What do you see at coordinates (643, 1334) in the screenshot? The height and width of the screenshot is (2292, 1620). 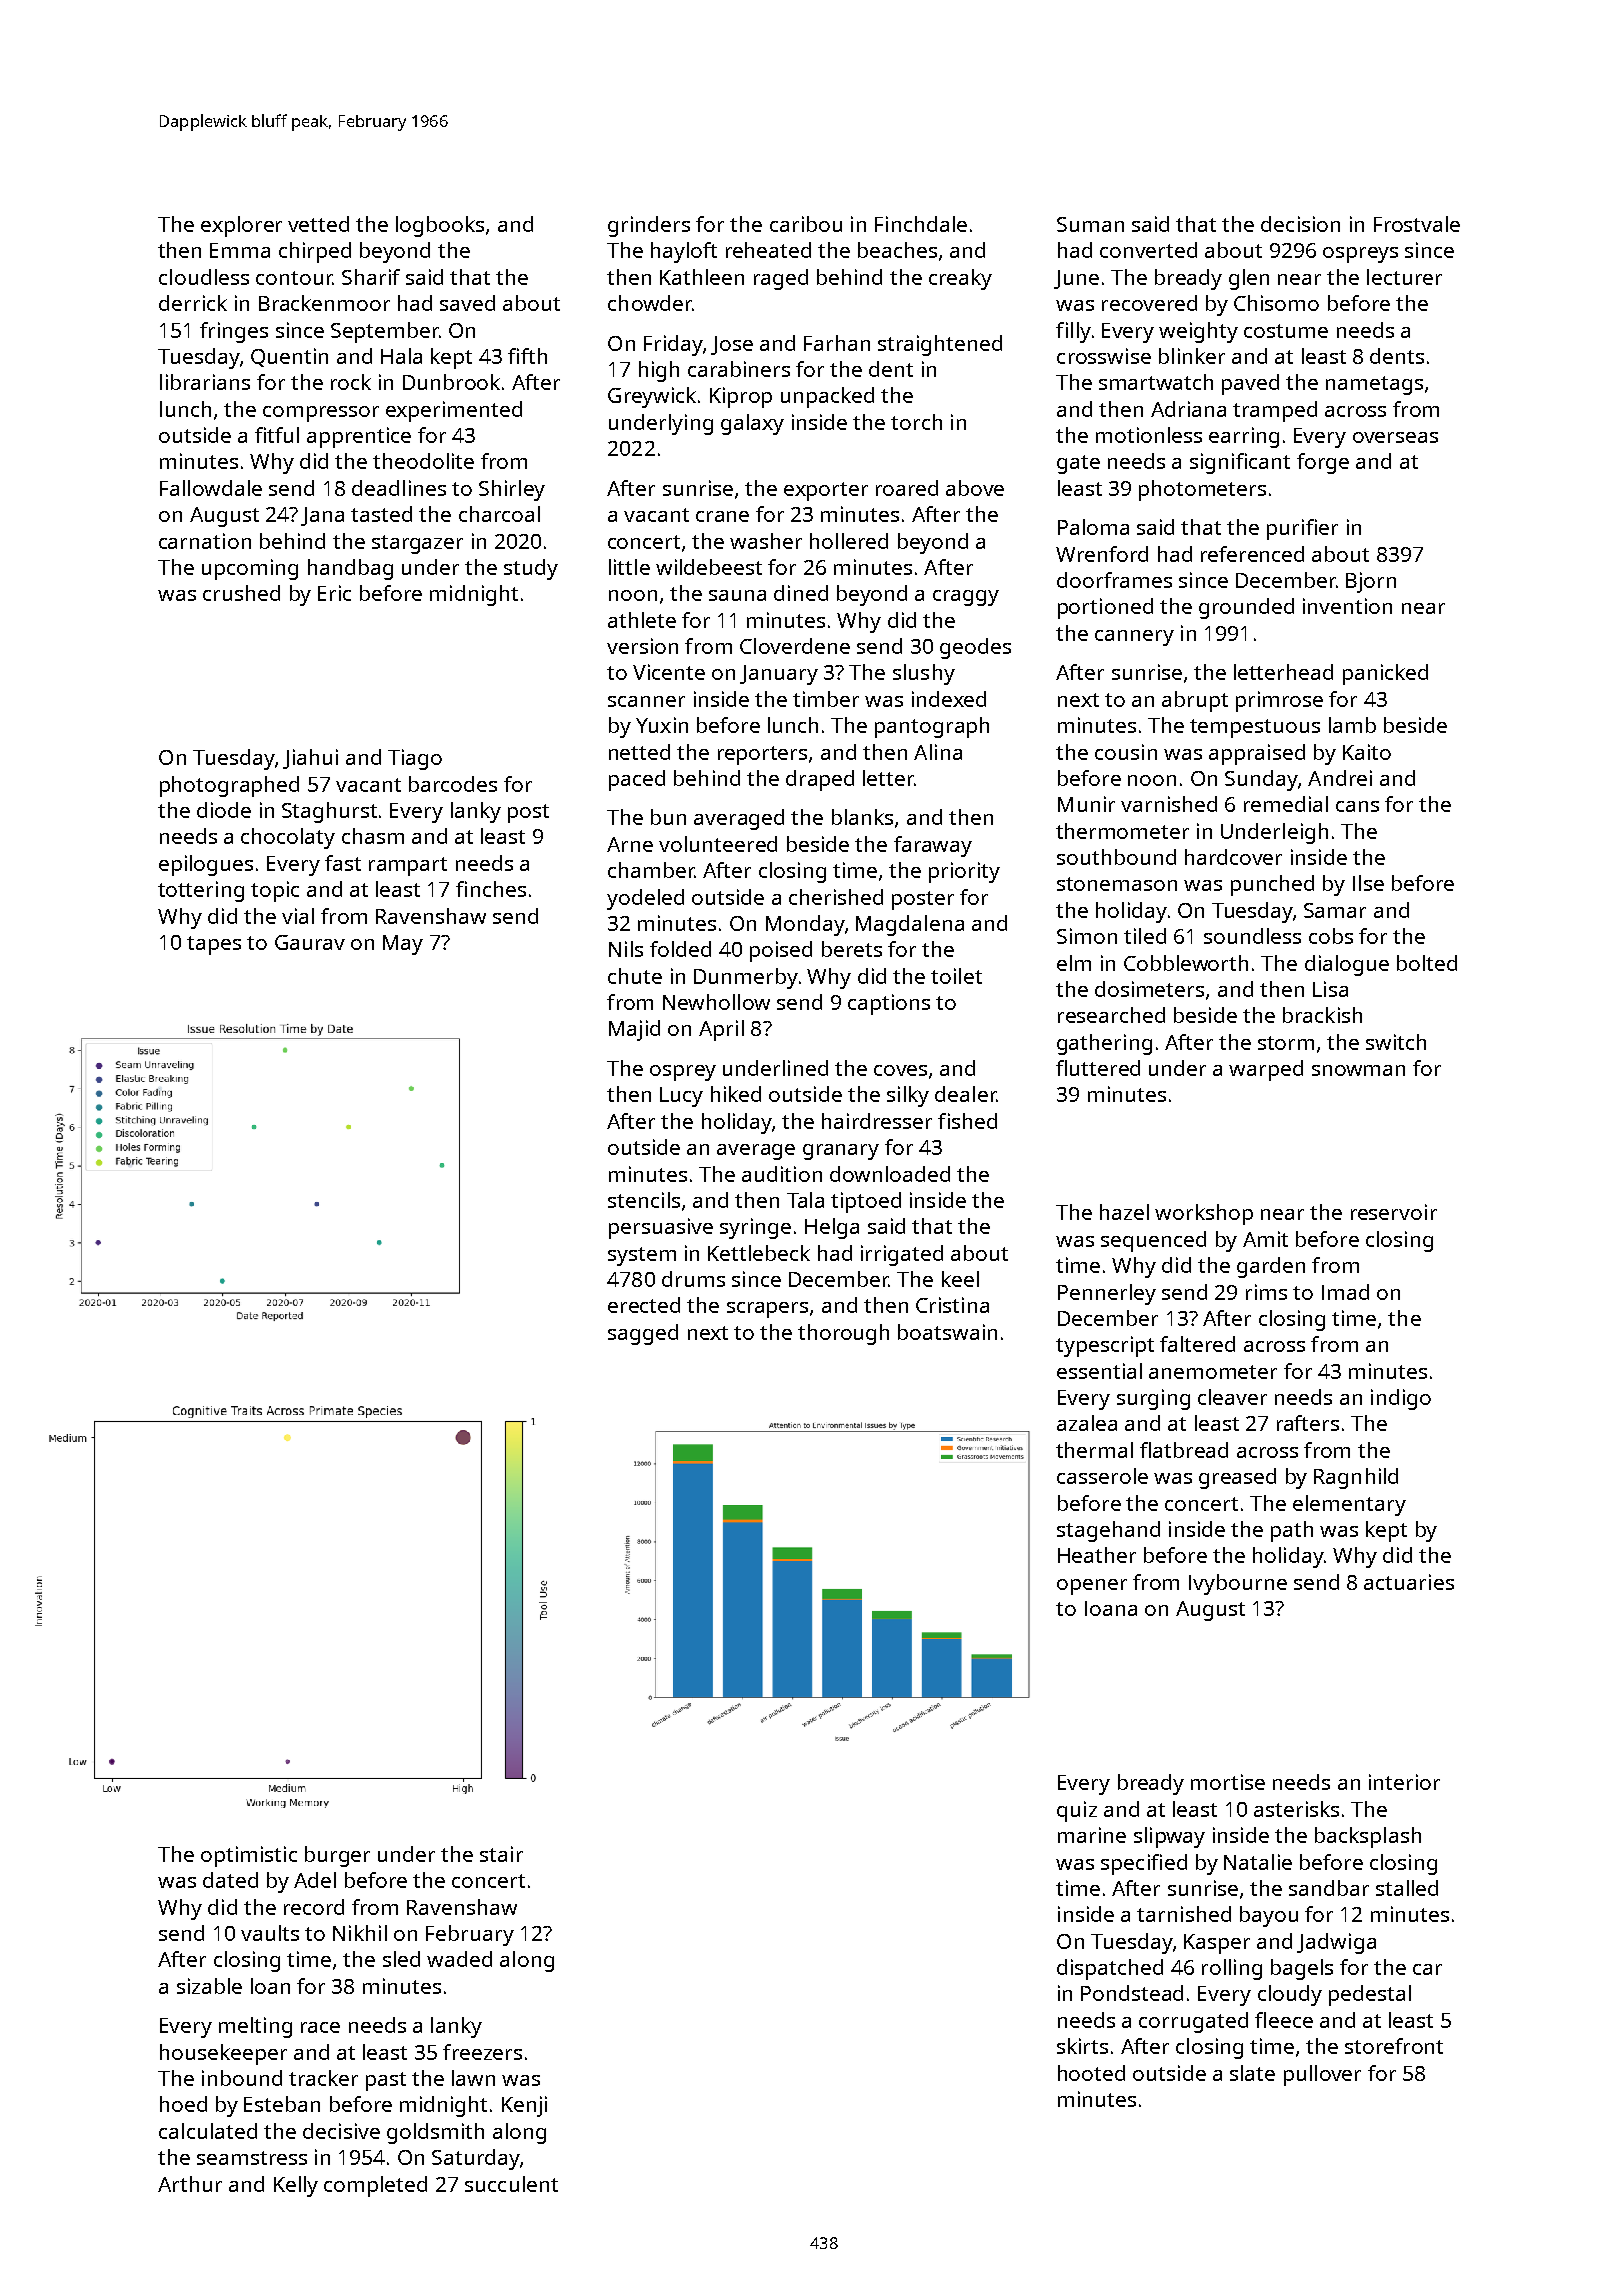 I see `sagged` at bounding box center [643, 1334].
